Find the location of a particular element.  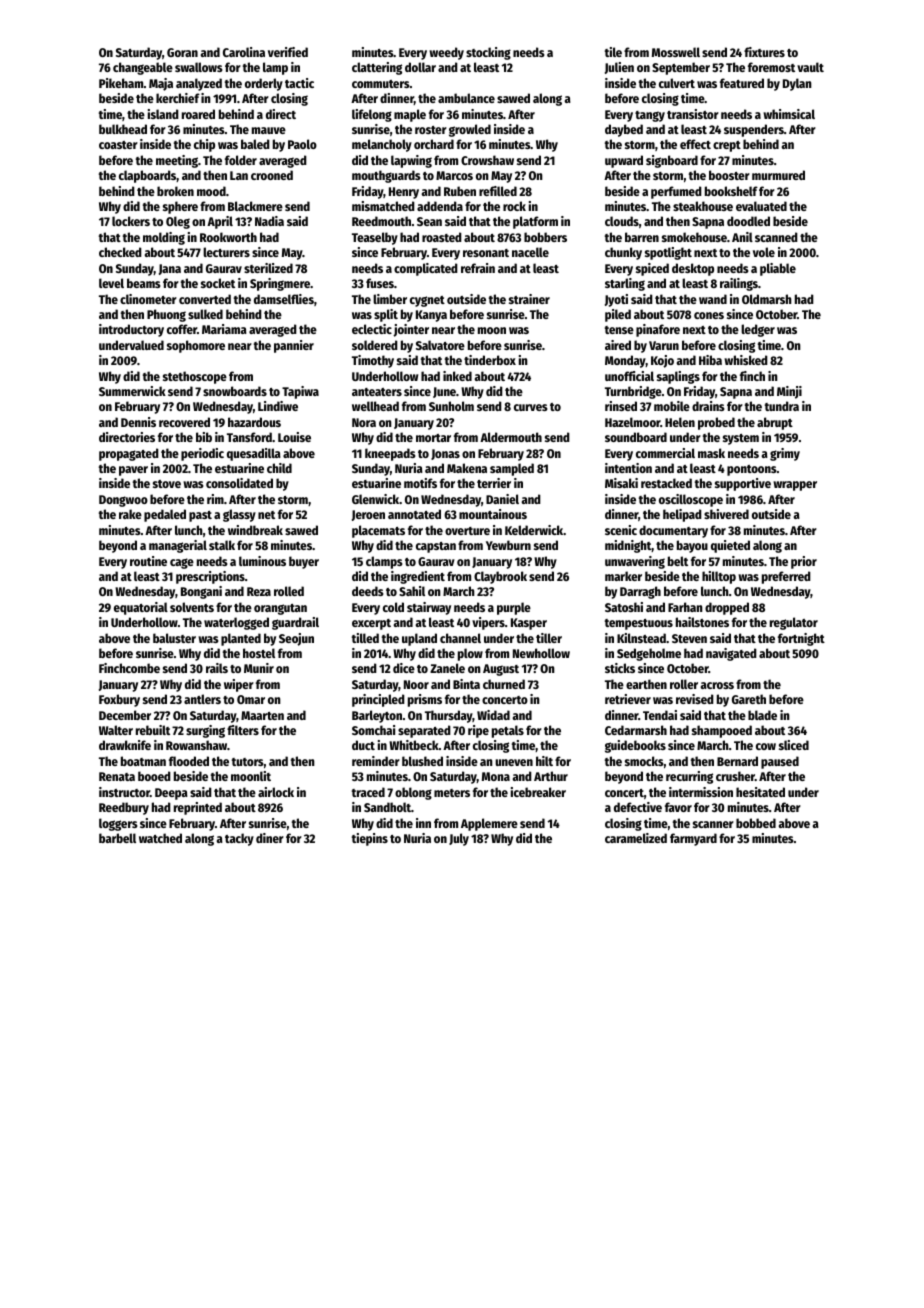

murmured is located at coordinates (778, 175).
